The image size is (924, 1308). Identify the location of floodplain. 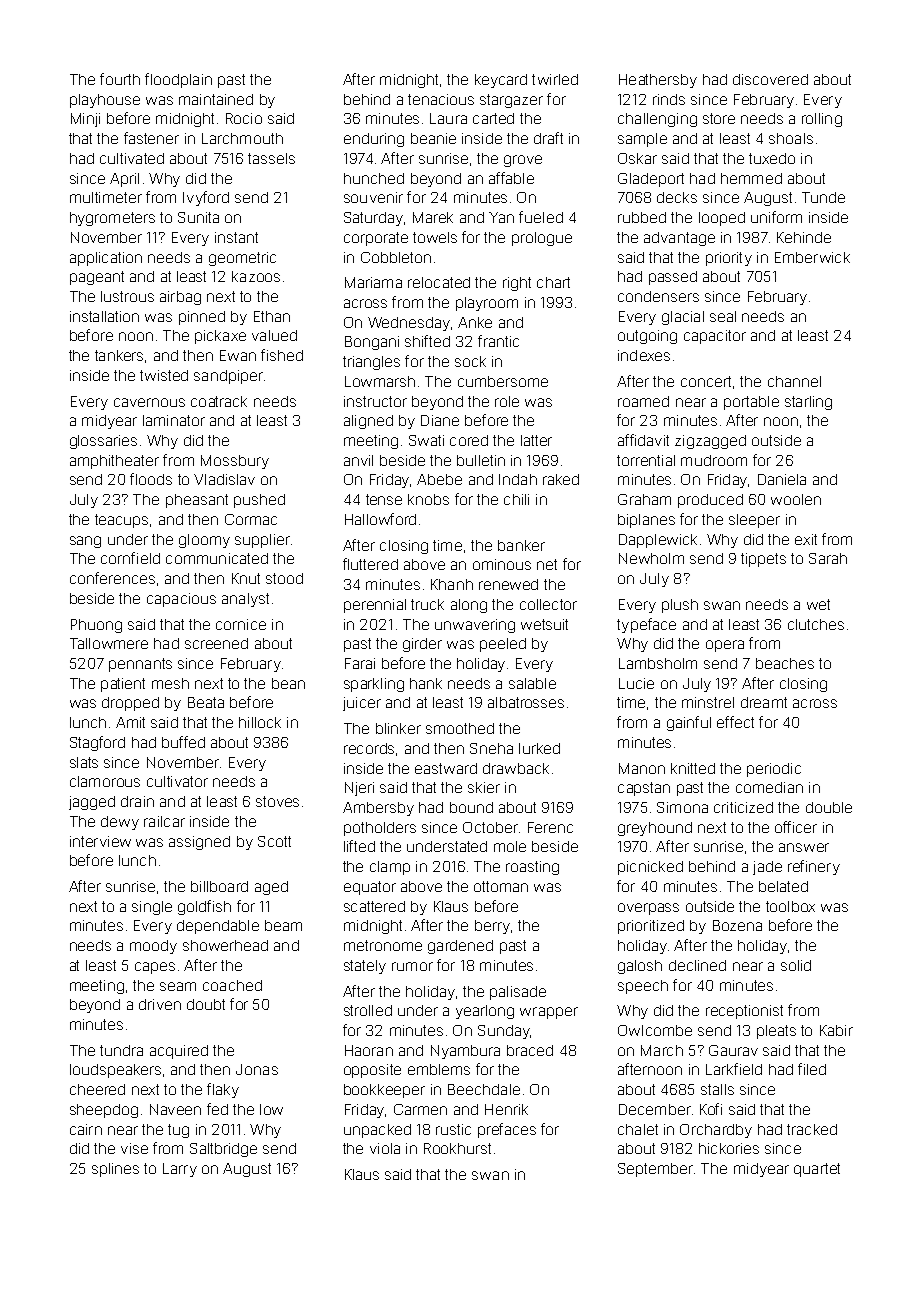
(178, 80).
